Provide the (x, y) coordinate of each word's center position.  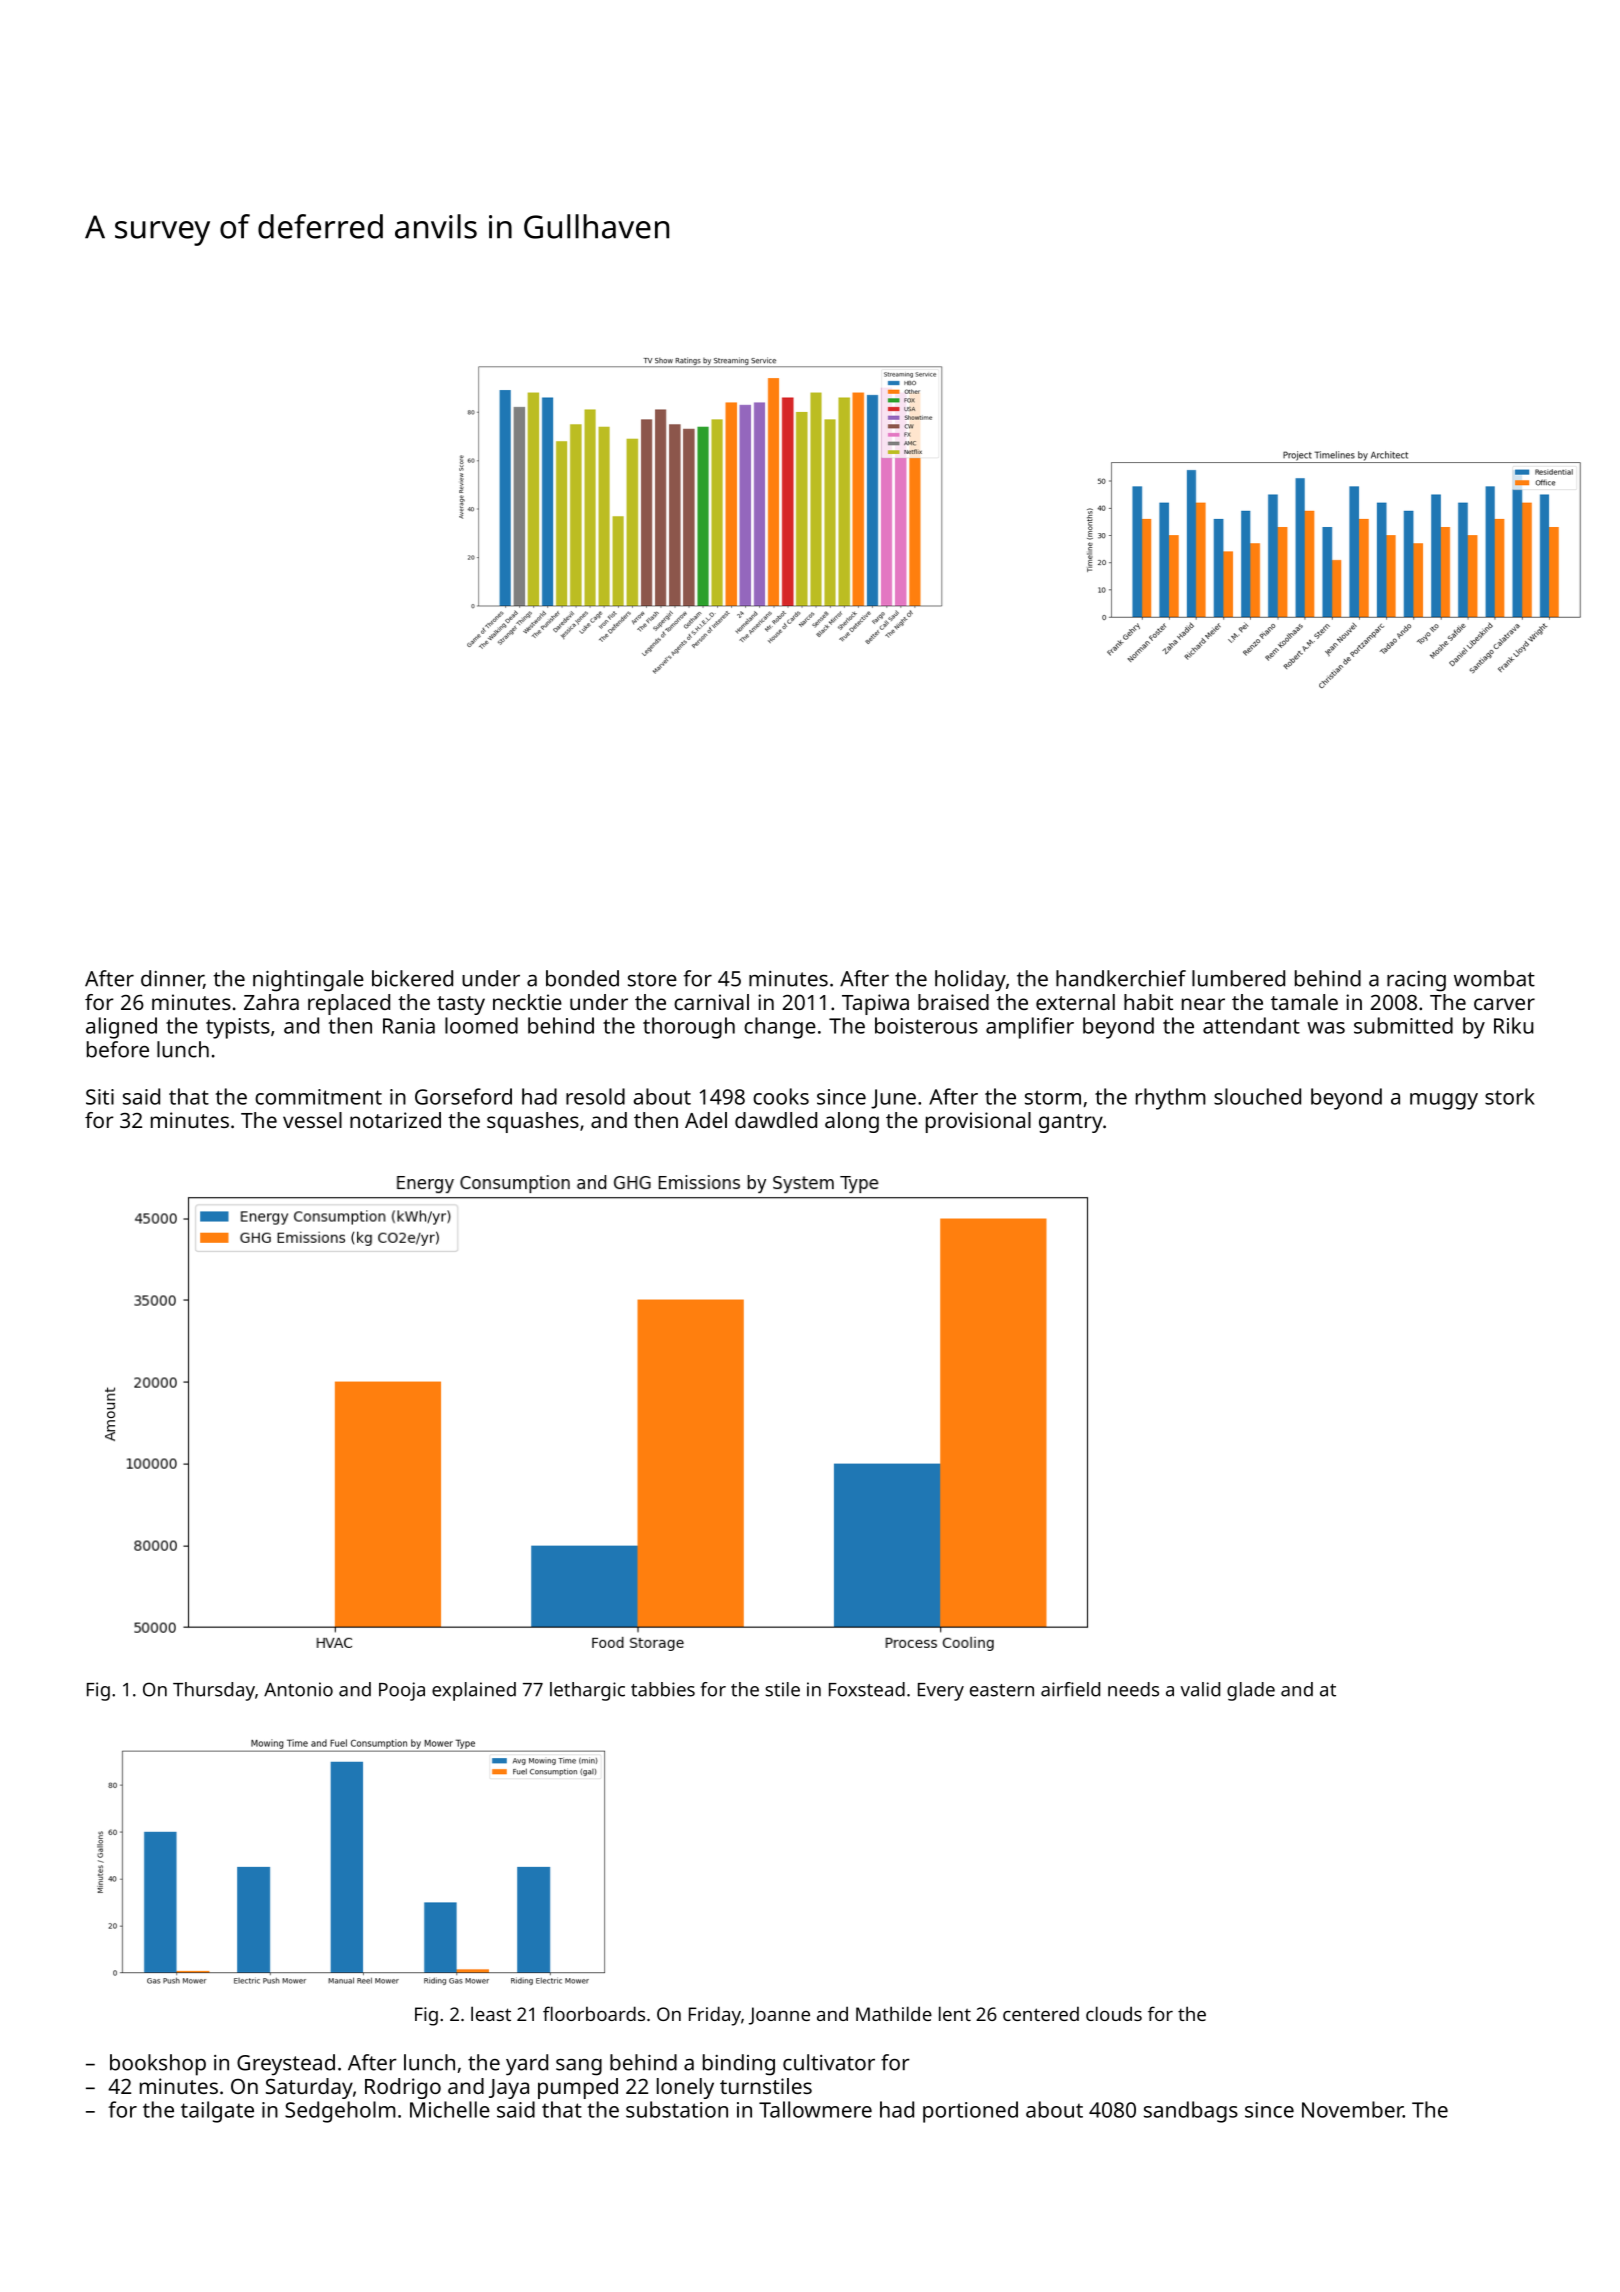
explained (474, 1691)
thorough (689, 1028)
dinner (172, 979)
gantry (1071, 1123)
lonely (685, 2088)
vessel (312, 1120)
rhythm (1171, 1099)
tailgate (217, 2112)
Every (941, 1692)
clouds (1114, 2013)
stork (1510, 1096)
